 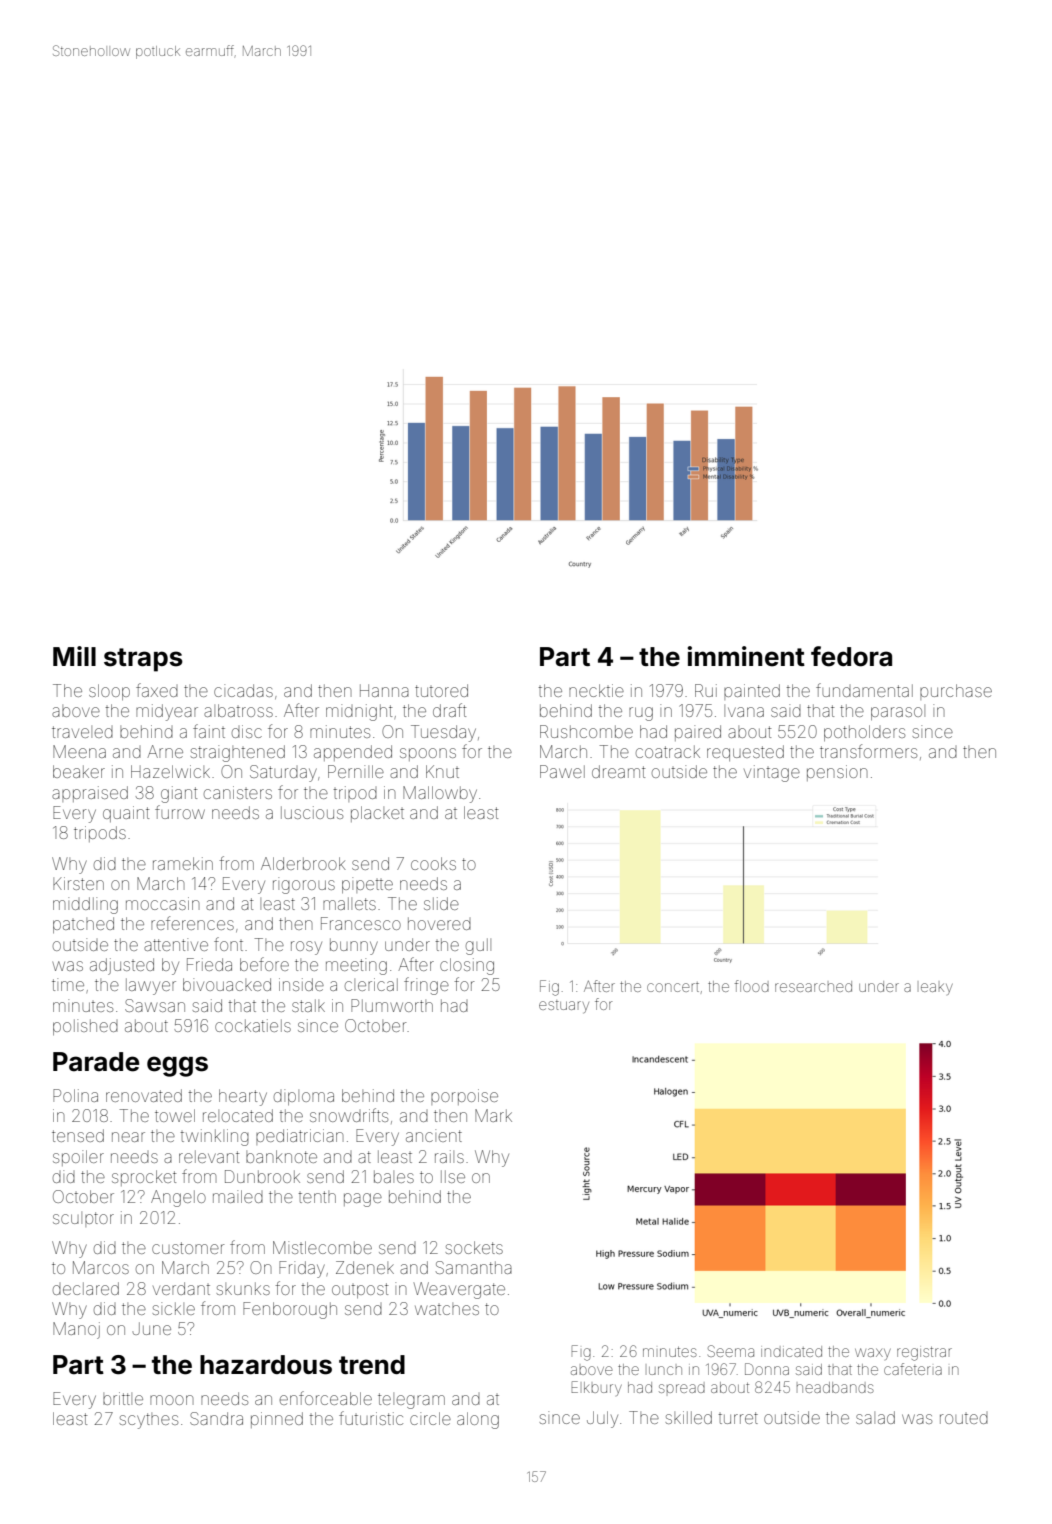 I want to click on mailed, so click(x=238, y=1196).
